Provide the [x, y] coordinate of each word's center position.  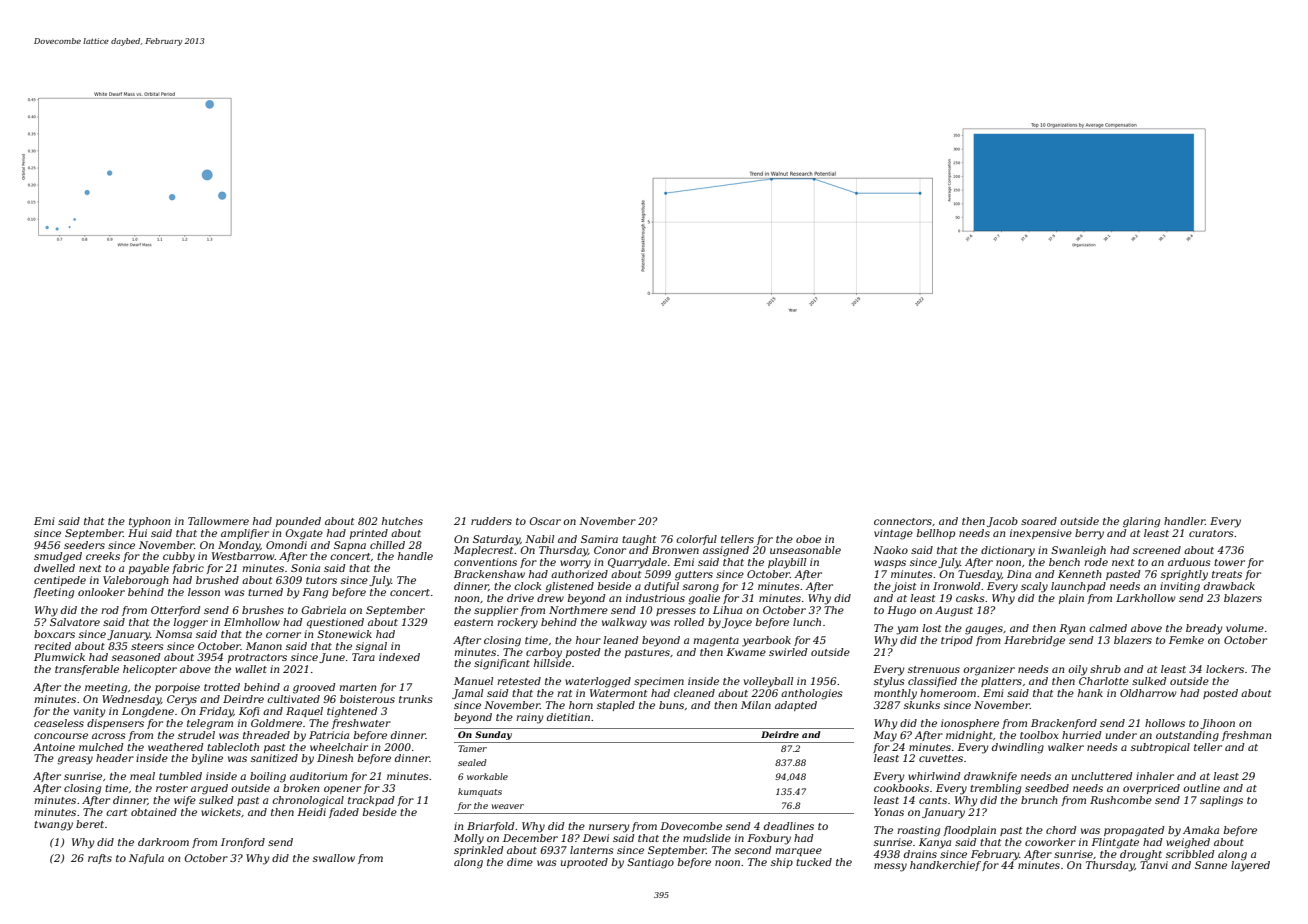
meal [142, 776]
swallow [334, 858]
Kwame [746, 652]
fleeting [53, 593]
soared [1039, 521]
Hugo [901, 611]
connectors [903, 521]
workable [487, 776]
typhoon [149, 522]
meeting [106, 688]
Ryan [1072, 629]
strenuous [934, 669]
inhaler [1155, 776]
